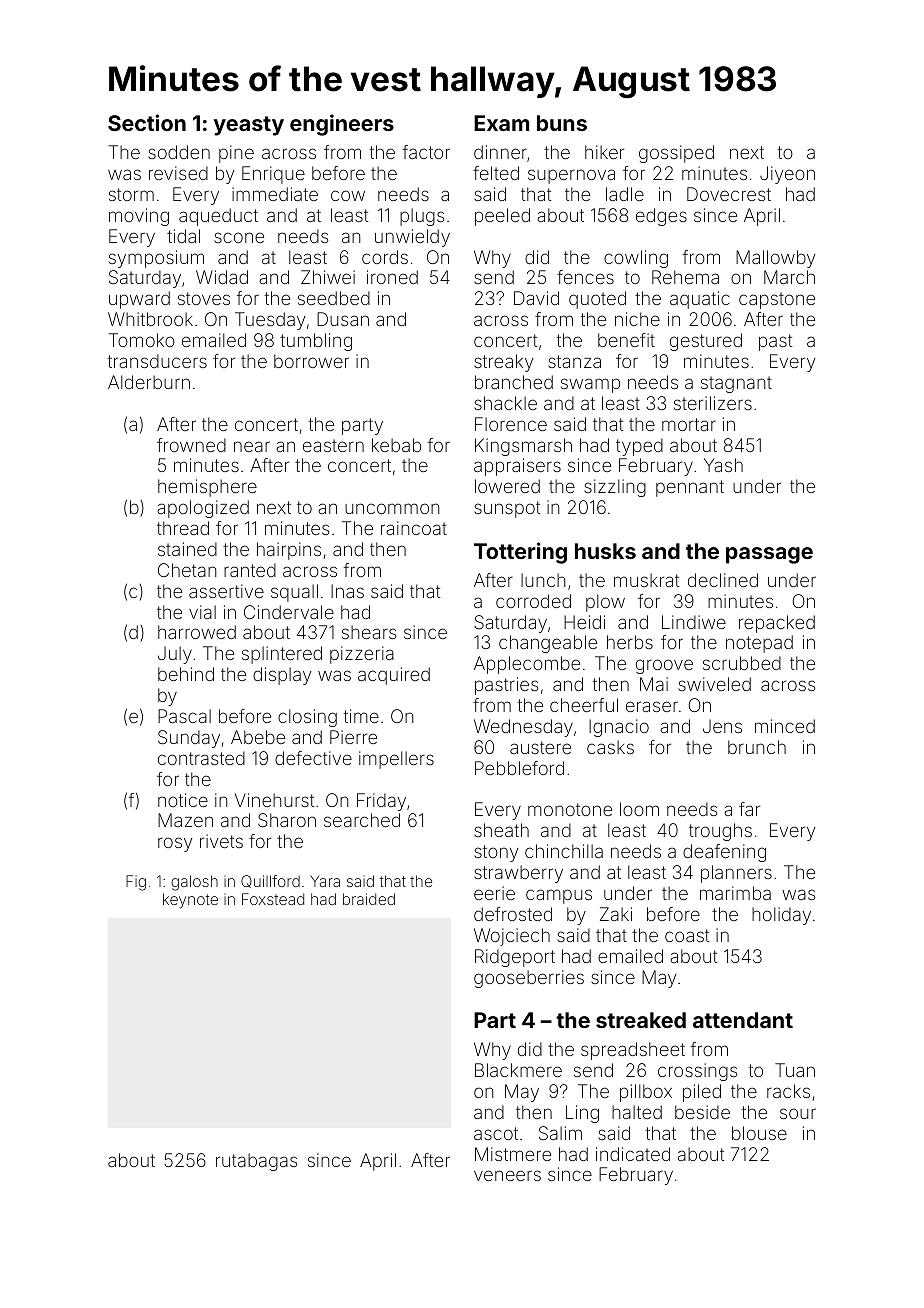 This page has height=1308, width=924. Describe the element at coordinates (239, 237) in the page. I see `scone` at that location.
